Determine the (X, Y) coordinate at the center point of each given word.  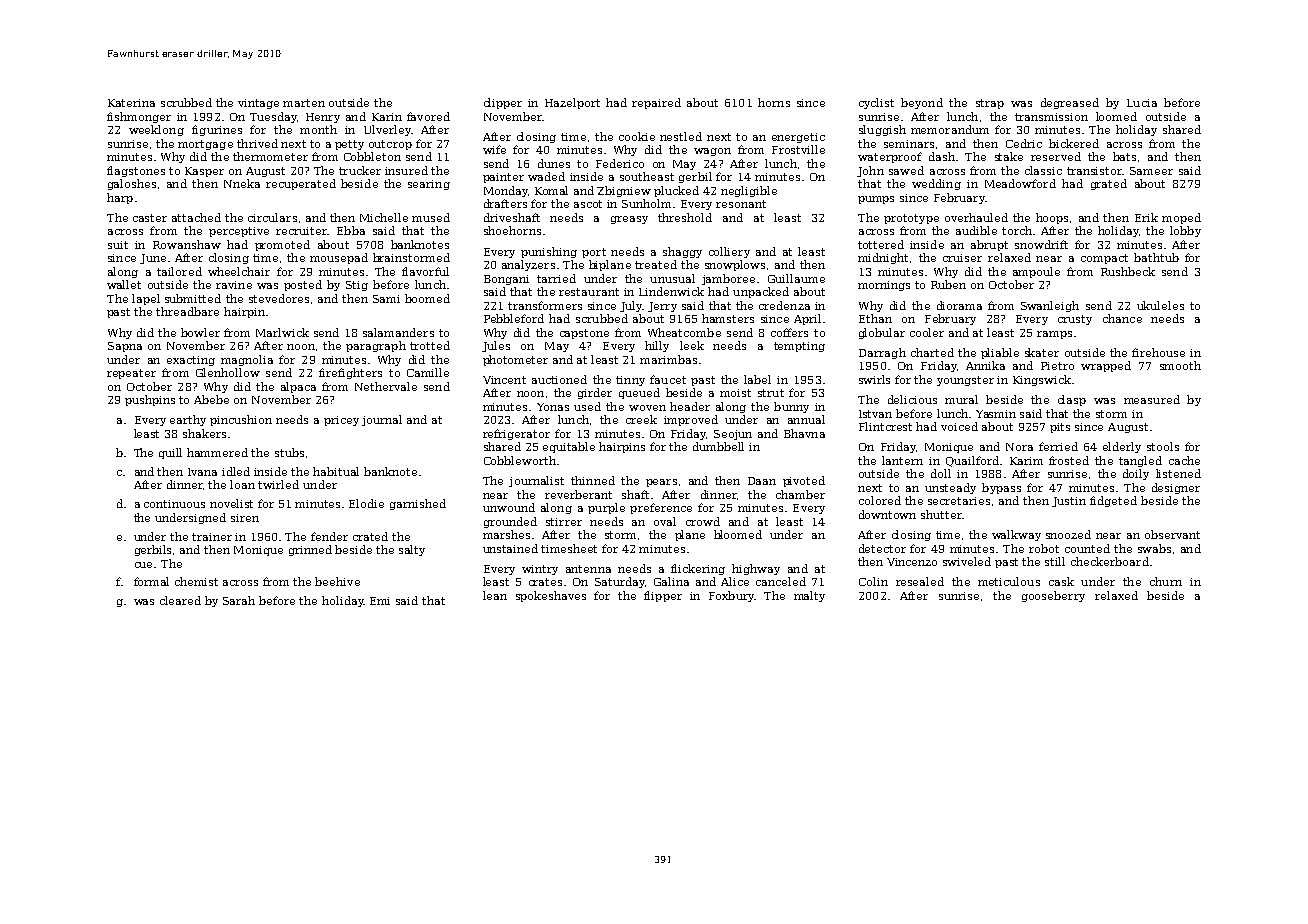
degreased (1070, 103)
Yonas (553, 407)
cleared (180, 600)
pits (1060, 428)
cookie (637, 136)
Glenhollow (228, 372)
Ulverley (387, 130)
